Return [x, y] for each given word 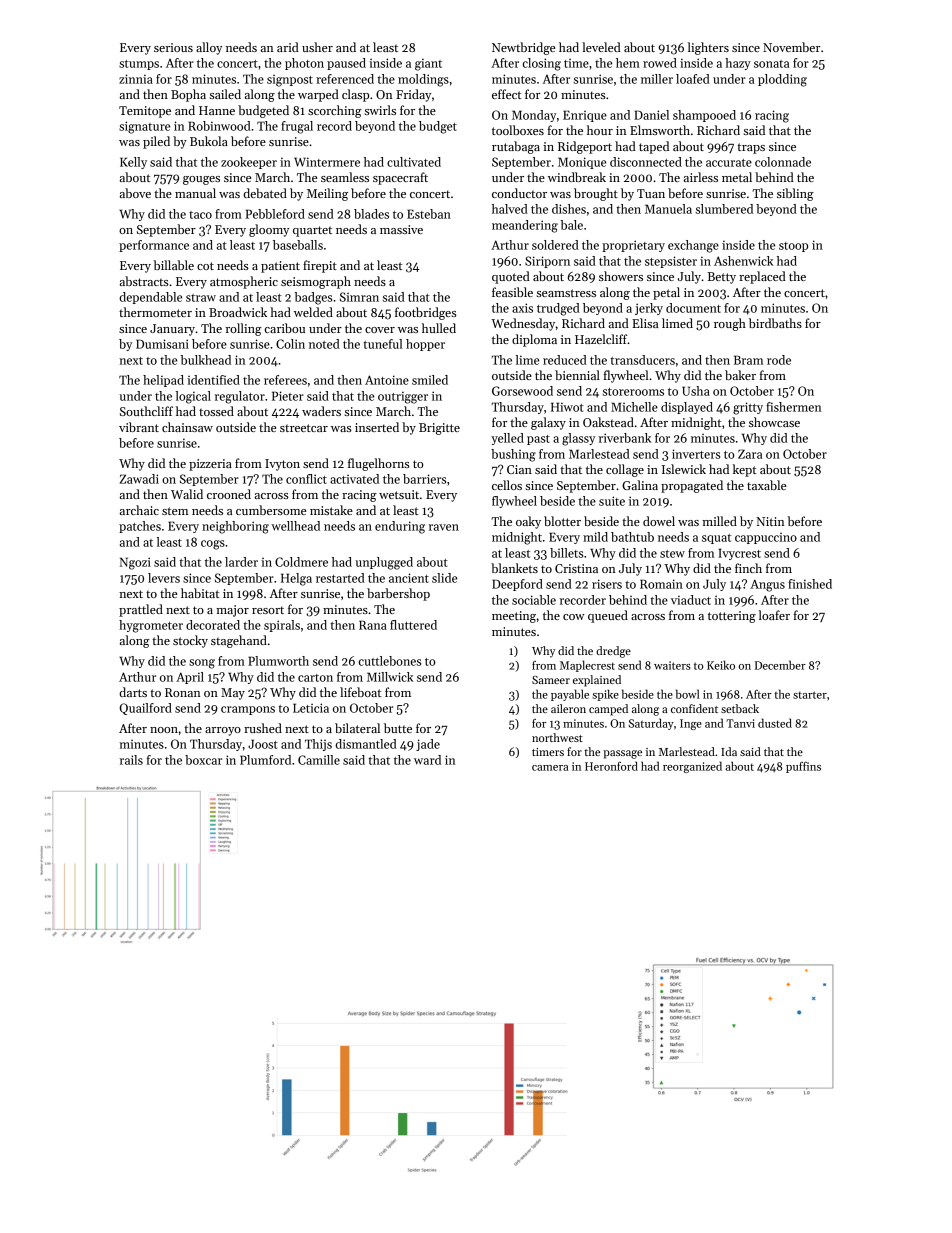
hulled [439, 328]
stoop [793, 247]
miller [657, 79]
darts [133, 692]
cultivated [414, 162]
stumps [139, 65]
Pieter [288, 396]
